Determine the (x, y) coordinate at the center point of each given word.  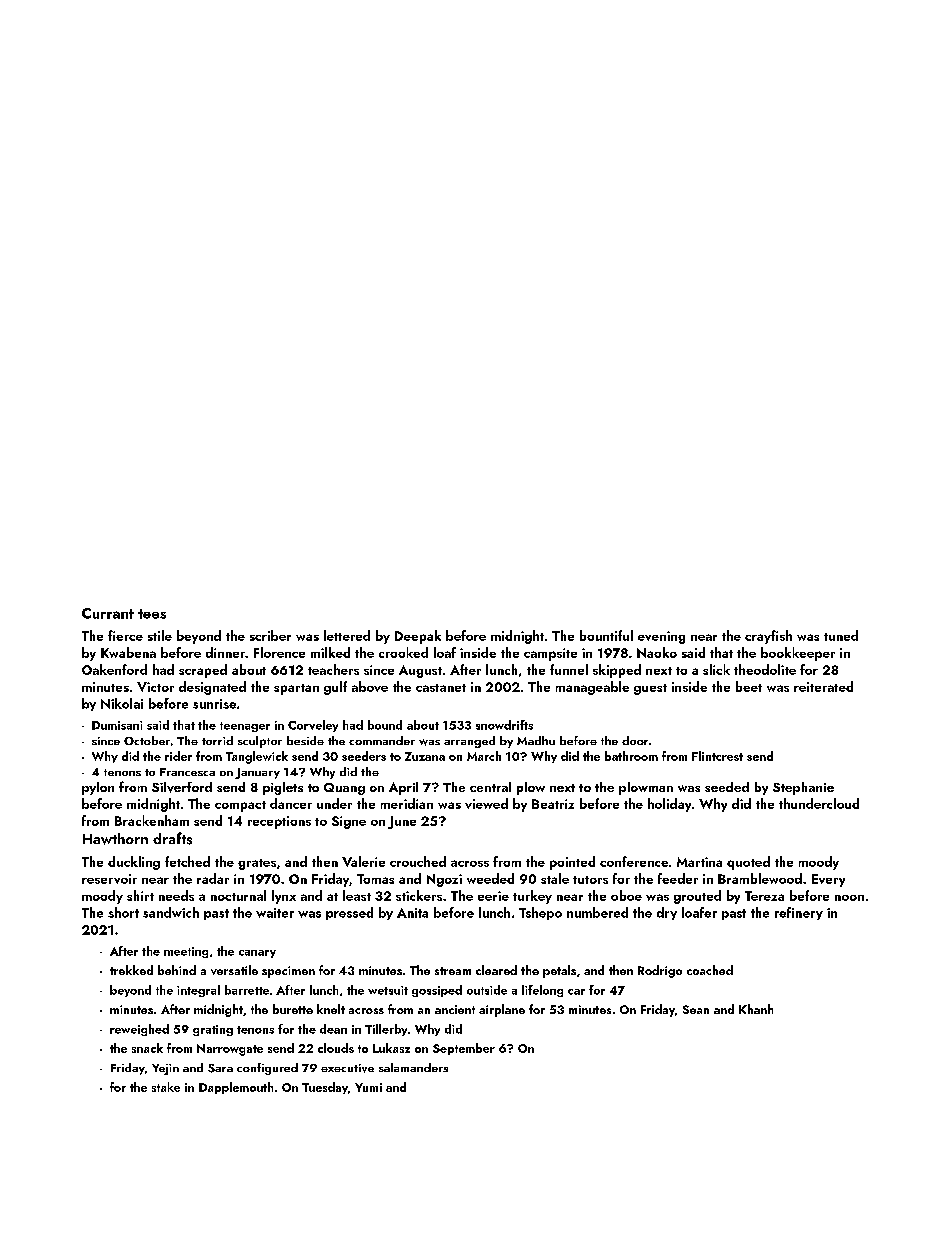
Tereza (764, 896)
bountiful (606, 635)
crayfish (768, 637)
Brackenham (152, 820)
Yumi (368, 1087)
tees (152, 614)
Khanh (756, 1009)
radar (213, 878)
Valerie (363, 861)
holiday (669, 805)
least (357, 895)
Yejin (165, 1069)
